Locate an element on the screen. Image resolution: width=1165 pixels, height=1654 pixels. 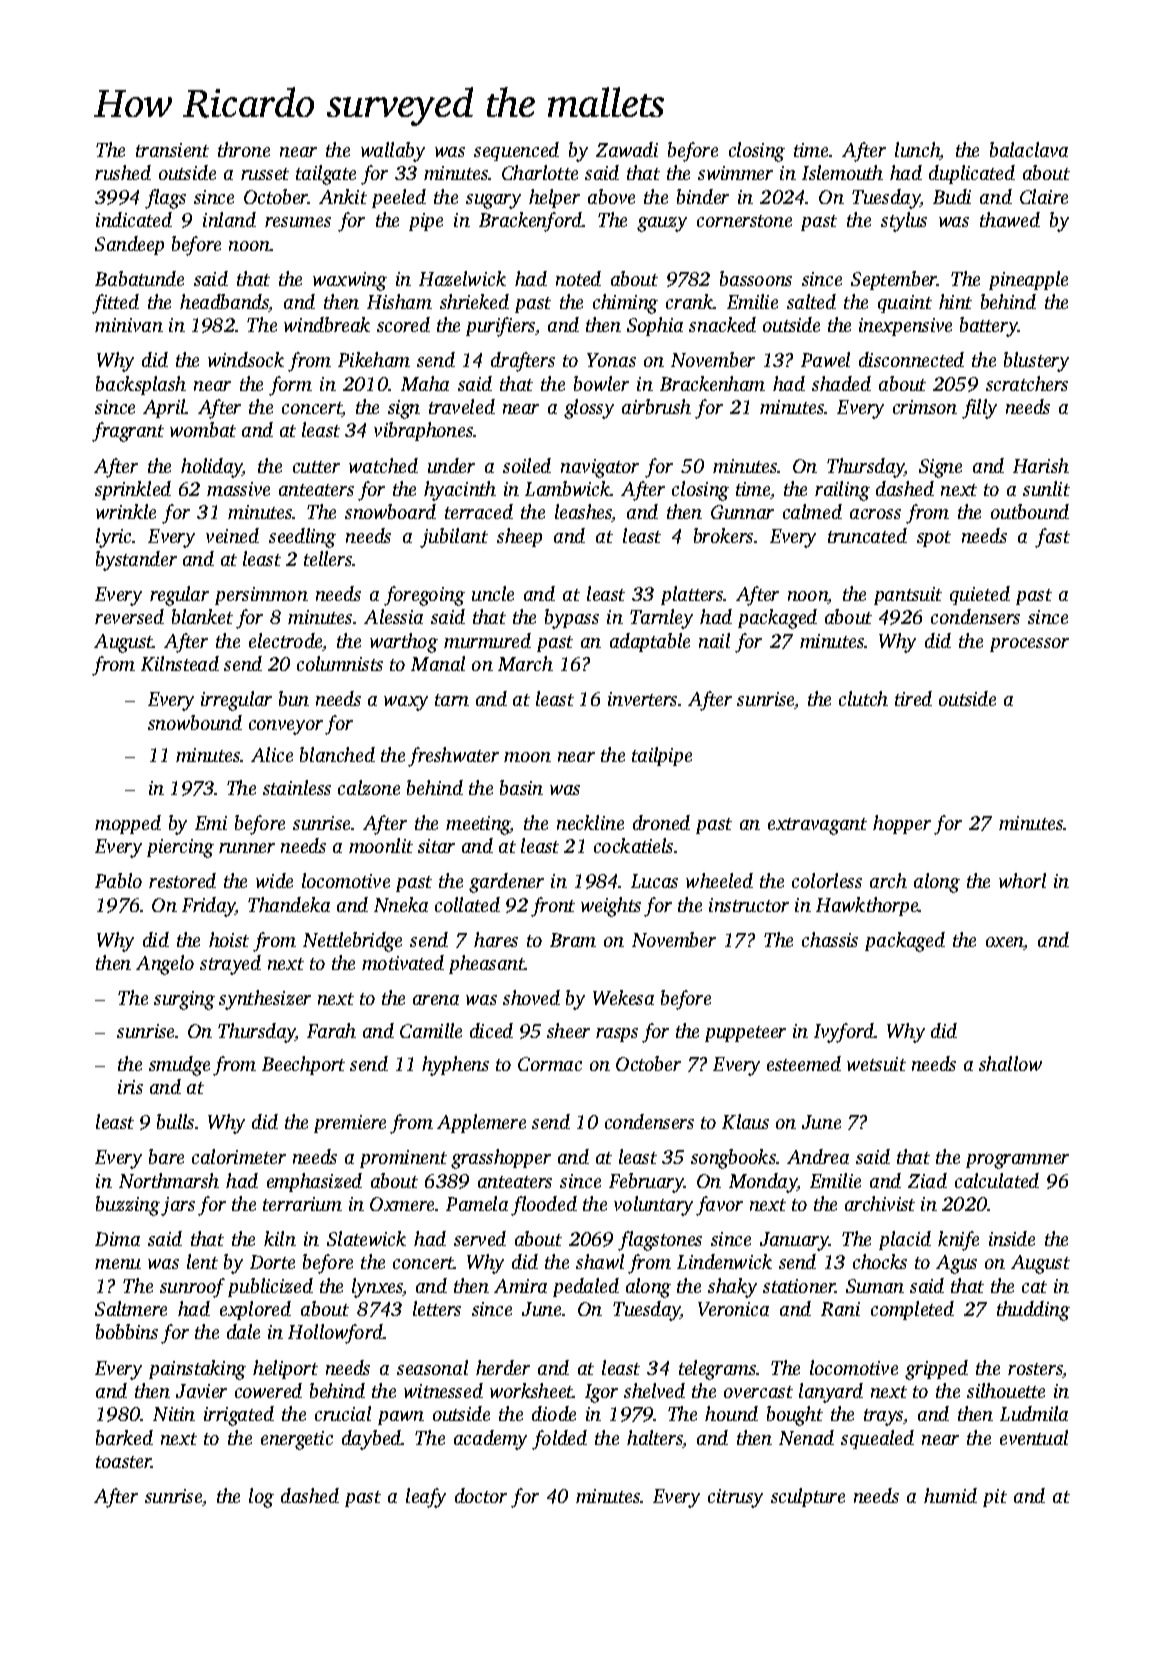
log is located at coordinates (261, 1498).
